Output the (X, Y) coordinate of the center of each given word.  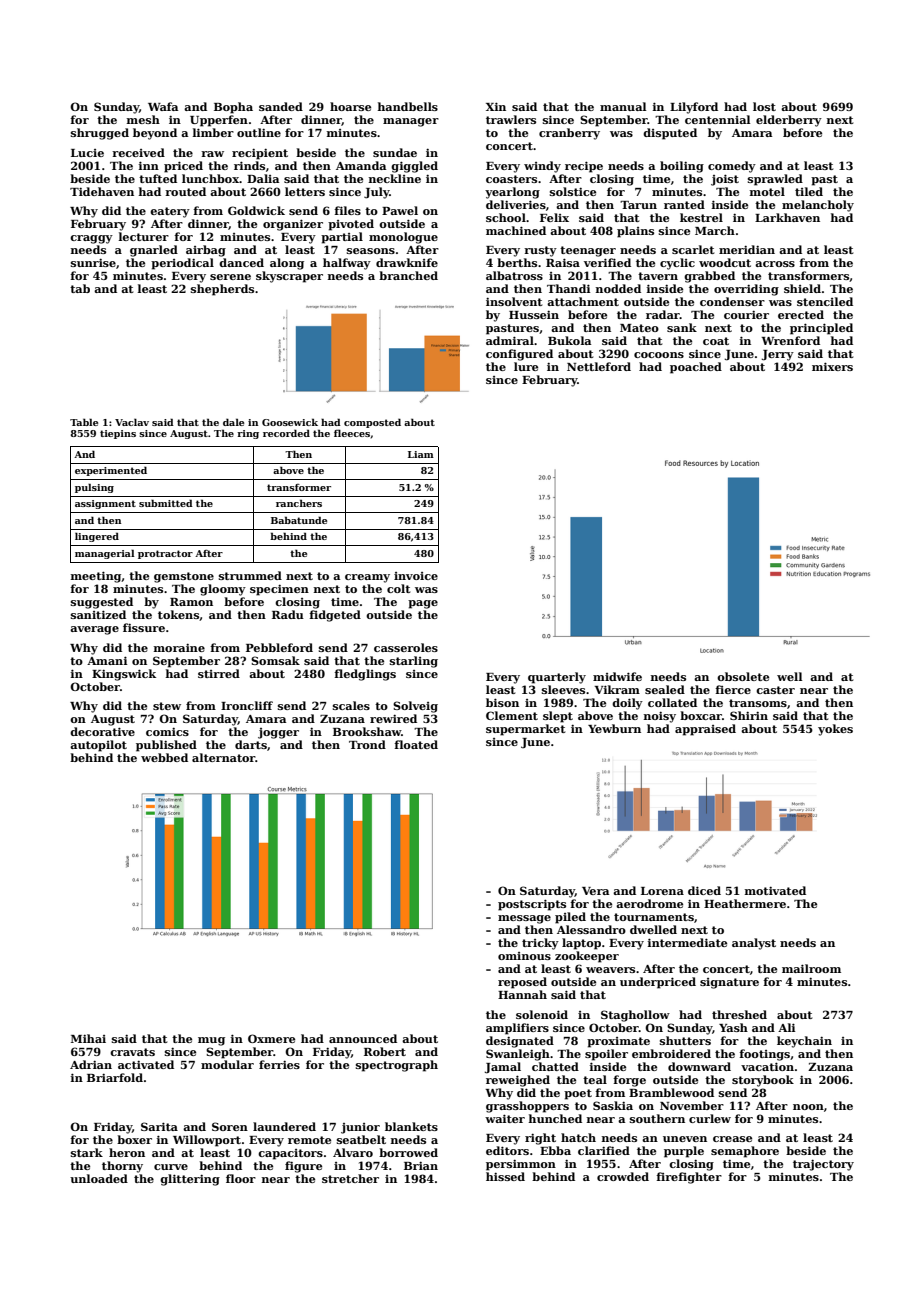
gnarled (154, 251)
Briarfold (115, 1077)
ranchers (299, 503)
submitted (166, 503)
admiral (510, 340)
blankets (411, 1126)
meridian (747, 249)
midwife (617, 676)
